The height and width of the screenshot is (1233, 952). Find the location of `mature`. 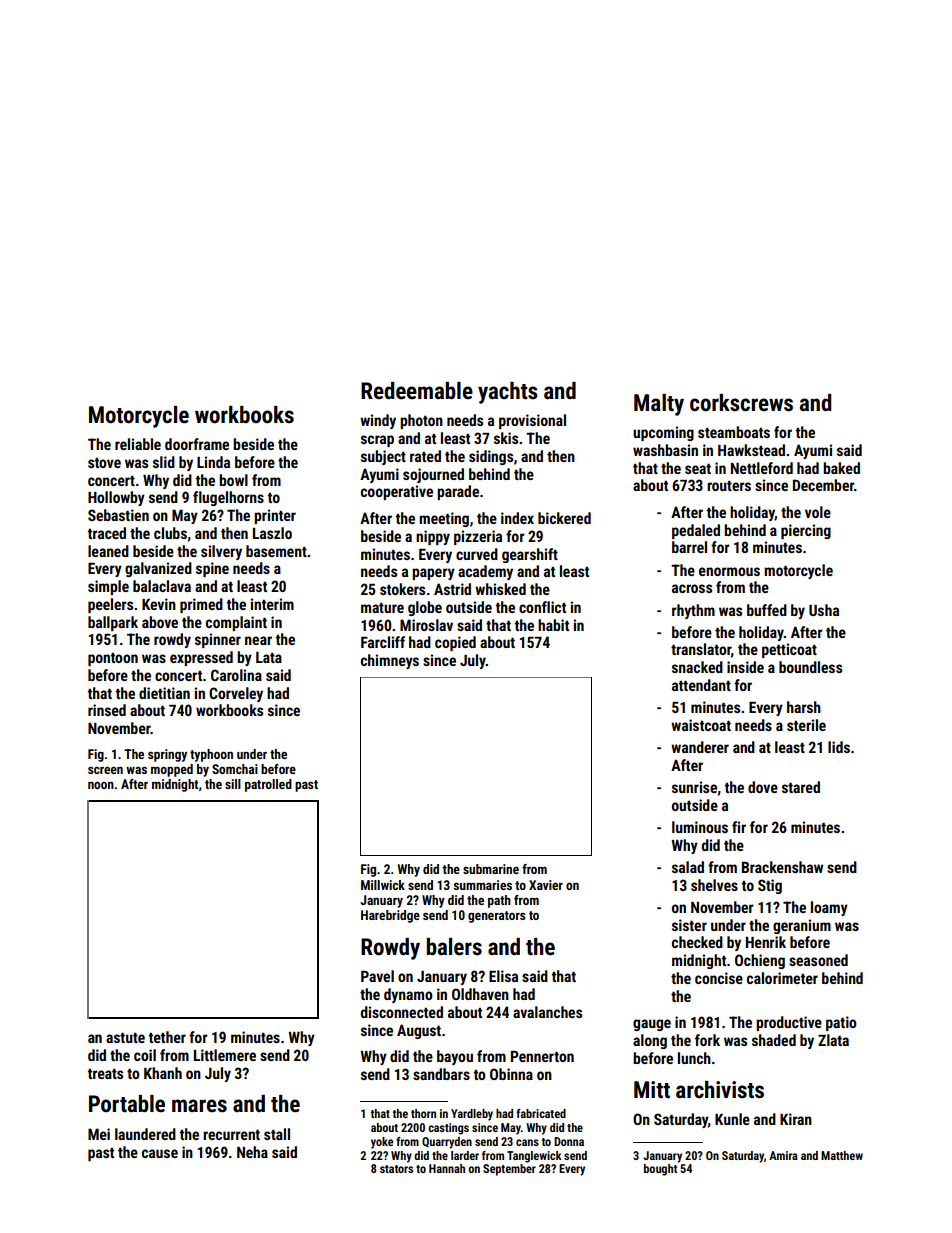

mature is located at coordinates (382, 608).
